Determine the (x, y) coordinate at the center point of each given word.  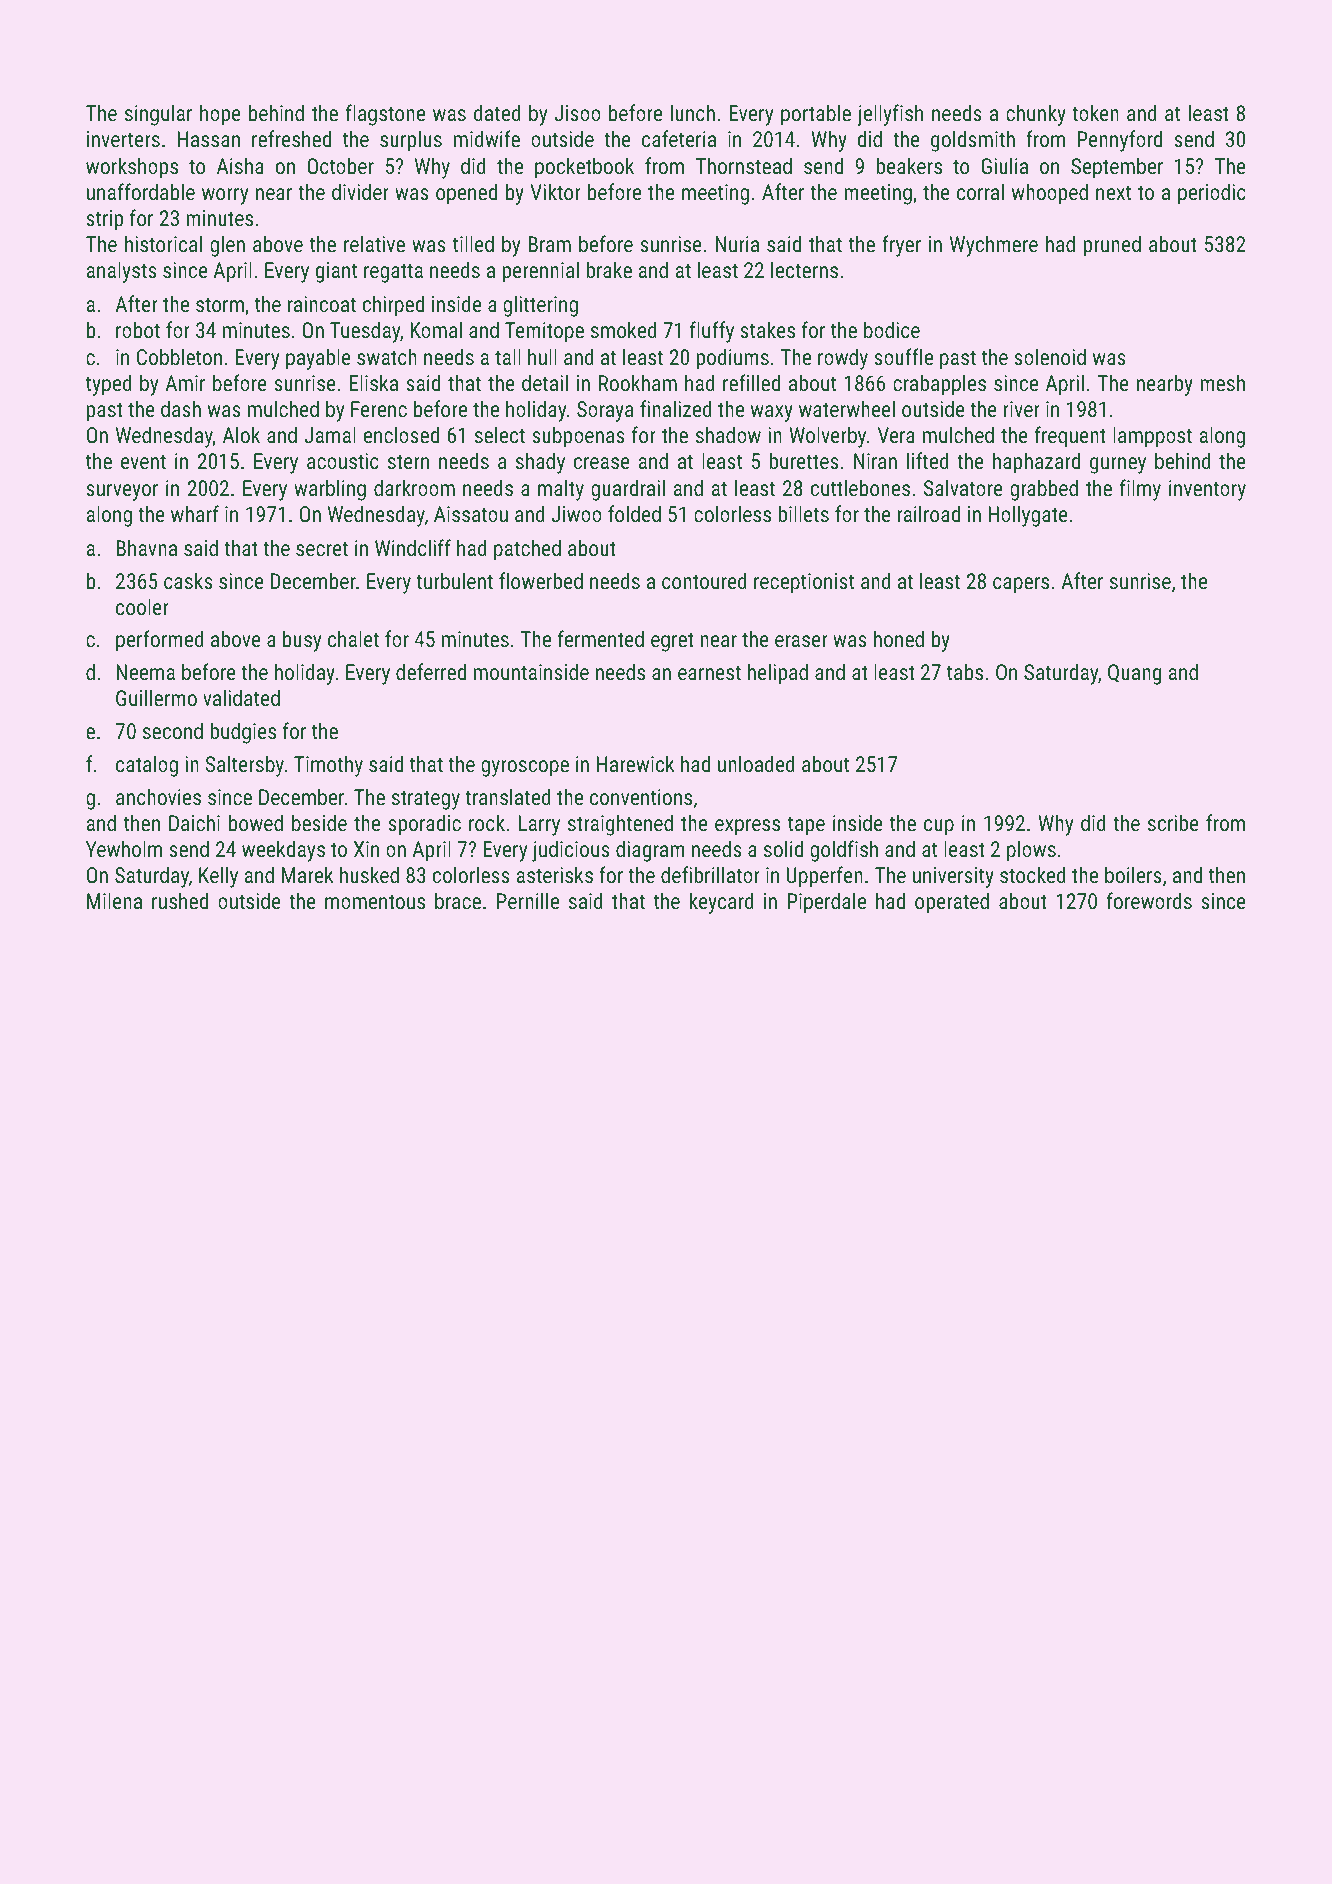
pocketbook (584, 168)
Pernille (528, 900)
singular (158, 115)
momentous (375, 901)
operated (952, 903)
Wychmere (994, 246)
